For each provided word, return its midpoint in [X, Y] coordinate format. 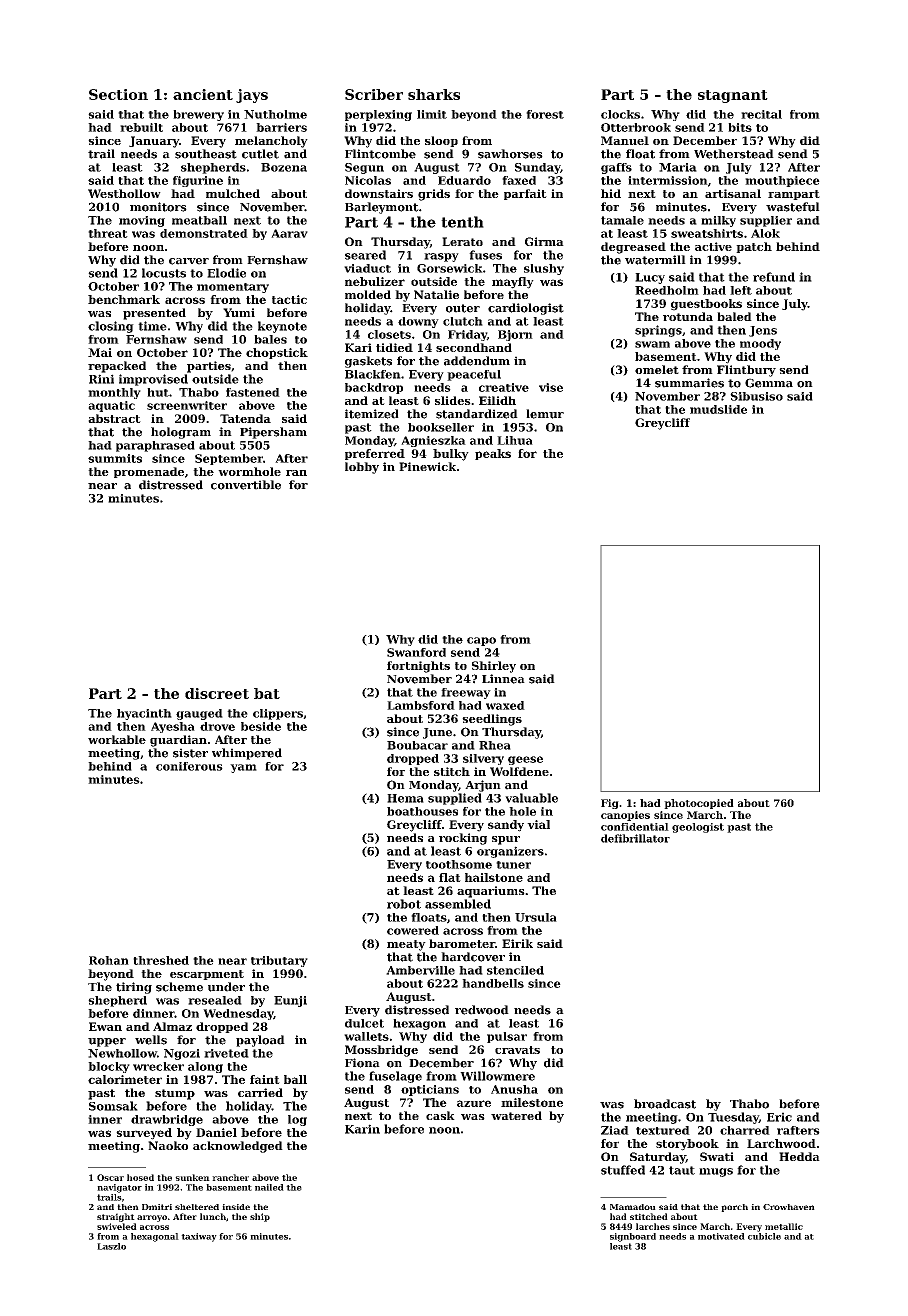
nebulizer [375, 281]
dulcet [364, 1023]
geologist [698, 828]
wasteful [793, 207]
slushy [544, 269]
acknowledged [238, 1147]
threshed [161, 960]
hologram [181, 433]
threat [108, 233]
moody [760, 344]
